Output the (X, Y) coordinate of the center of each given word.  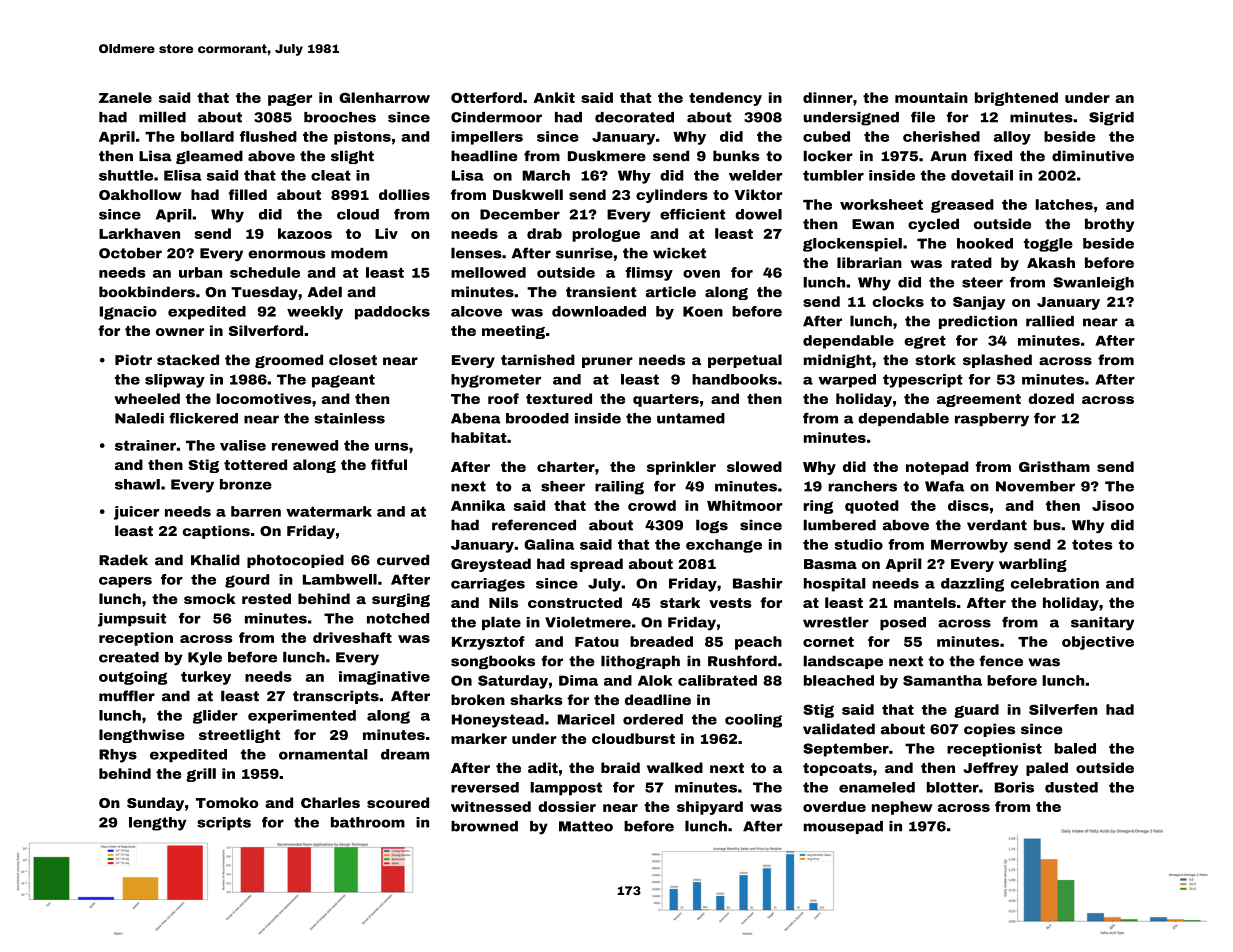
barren (256, 511)
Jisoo (1113, 505)
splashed (997, 361)
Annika (478, 505)
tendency (725, 99)
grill (201, 775)
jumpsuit (132, 620)
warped (847, 381)
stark (680, 602)
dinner (828, 97)
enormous (287, 254)
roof (503, 398)
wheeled (147, 398)
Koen (703, 311)
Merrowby (969, 546)
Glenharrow (384, 97)
